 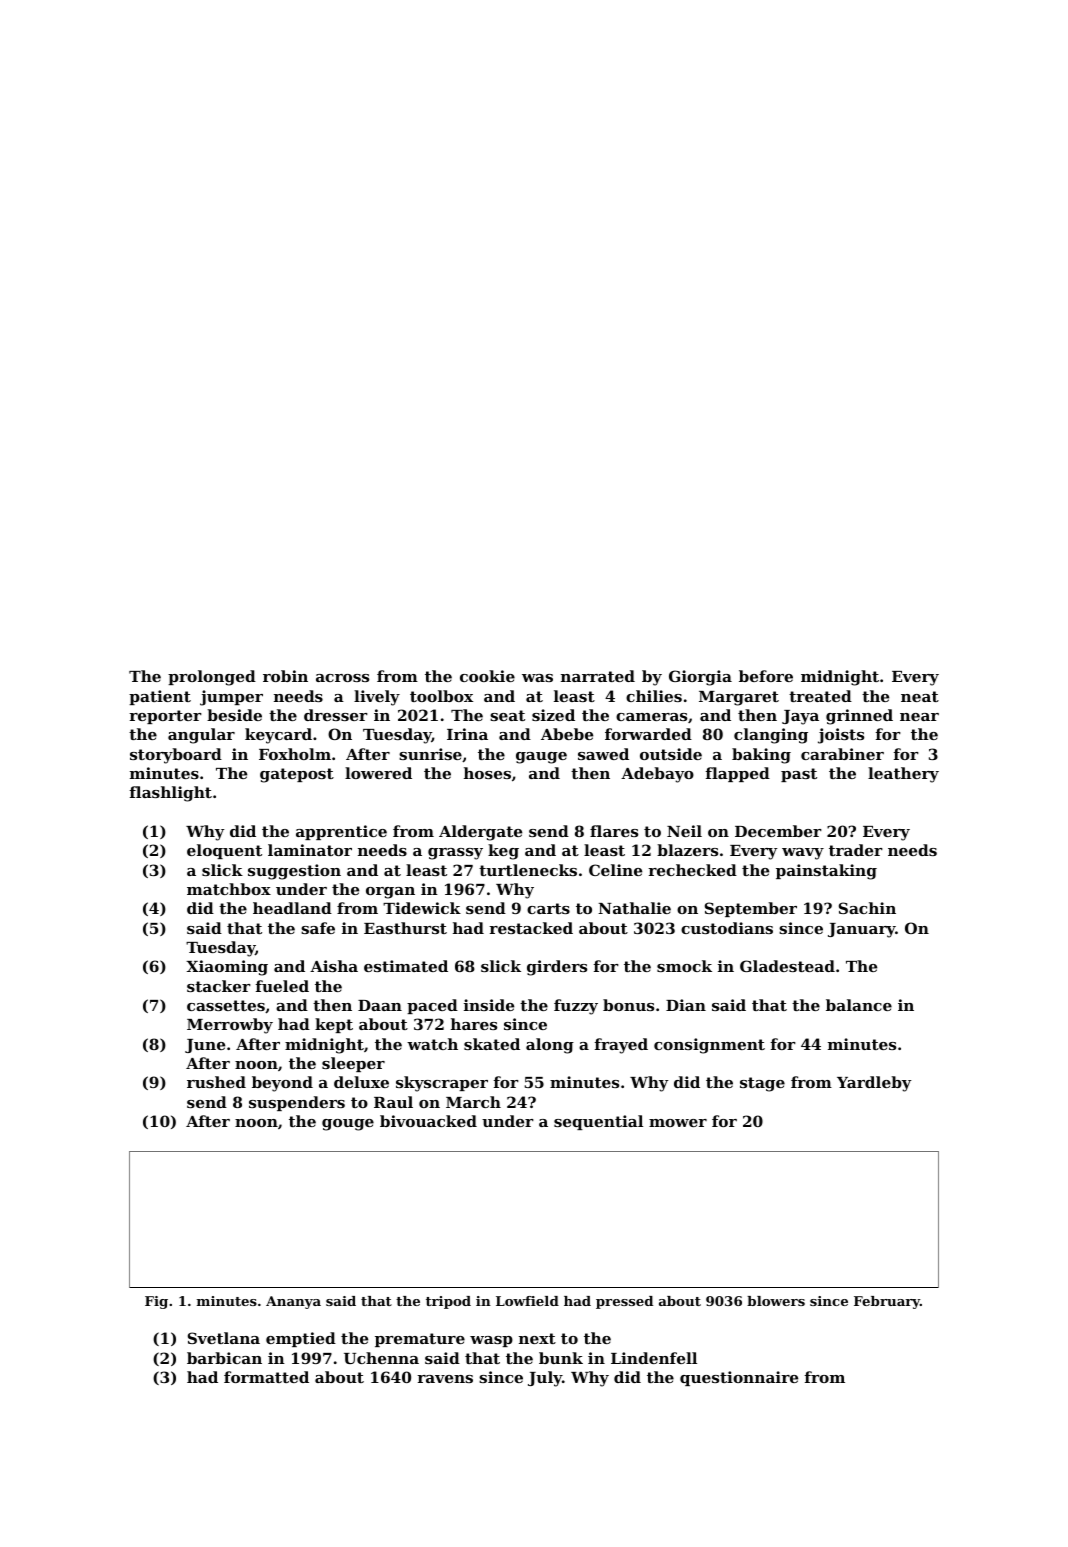 I want to click on sequential, so click(x=598, y=1122).
